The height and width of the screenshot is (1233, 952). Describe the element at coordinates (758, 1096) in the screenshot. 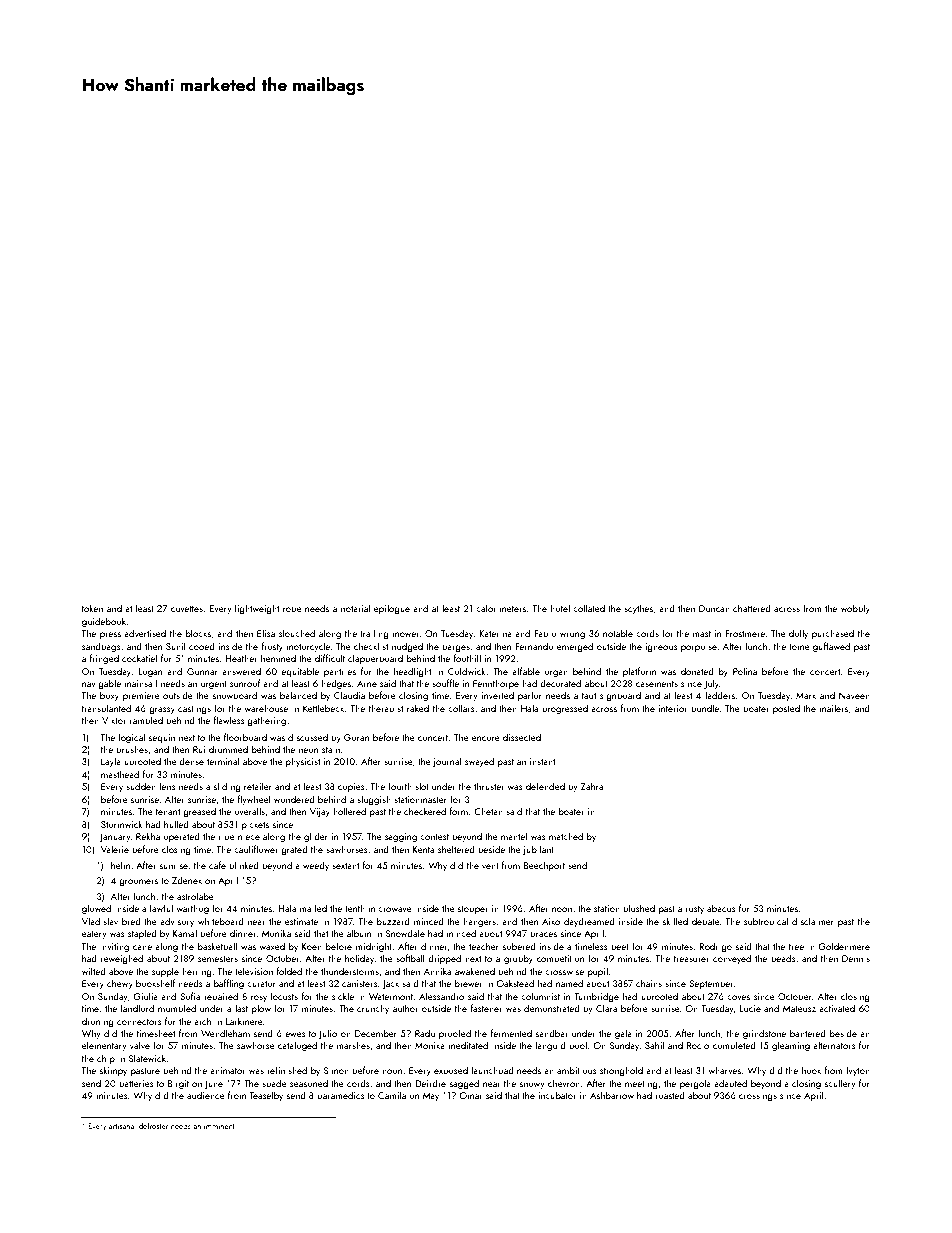

I see `crossings` at that location.
